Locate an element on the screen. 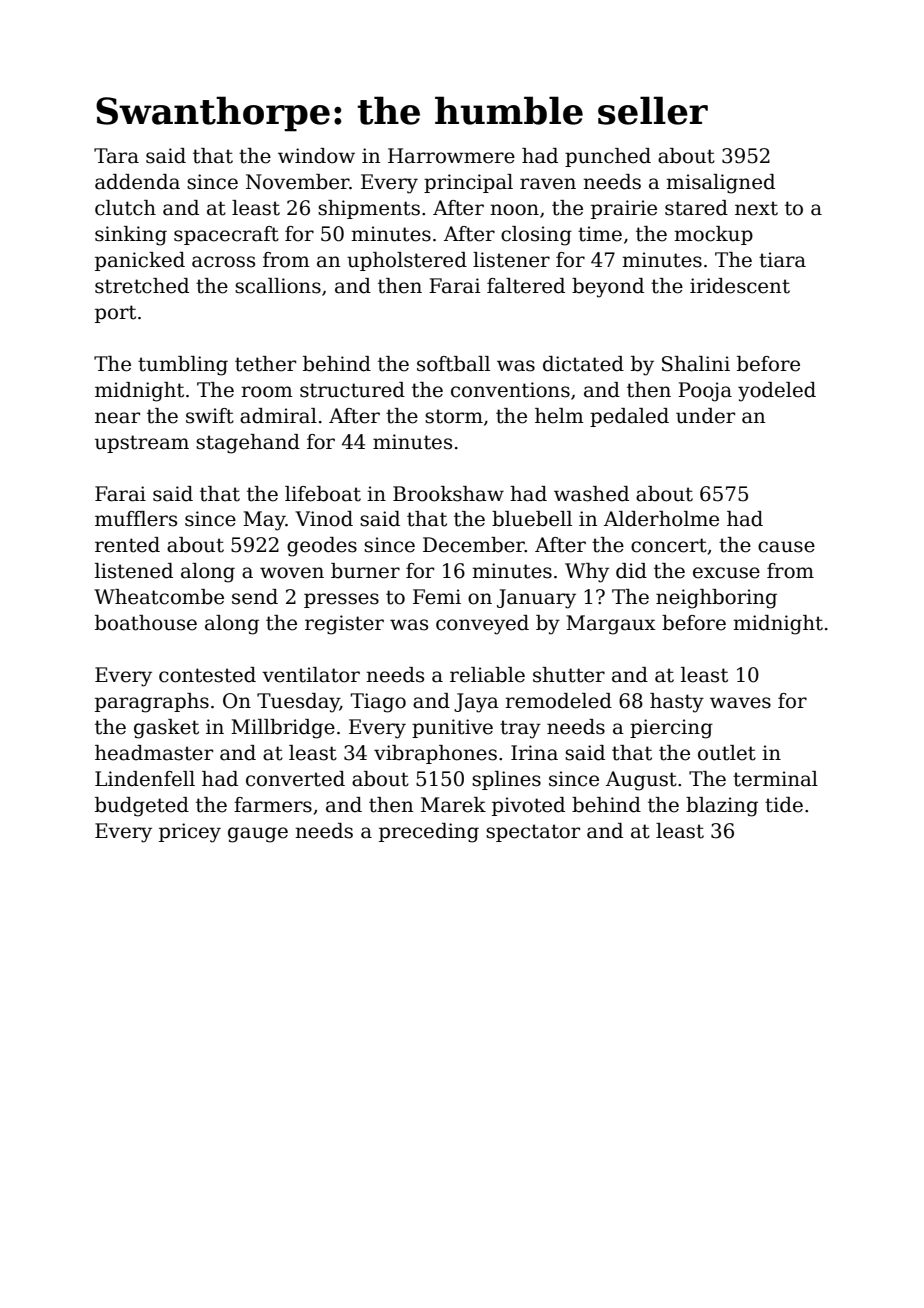  gauge is located at coordinates (258, 835).
